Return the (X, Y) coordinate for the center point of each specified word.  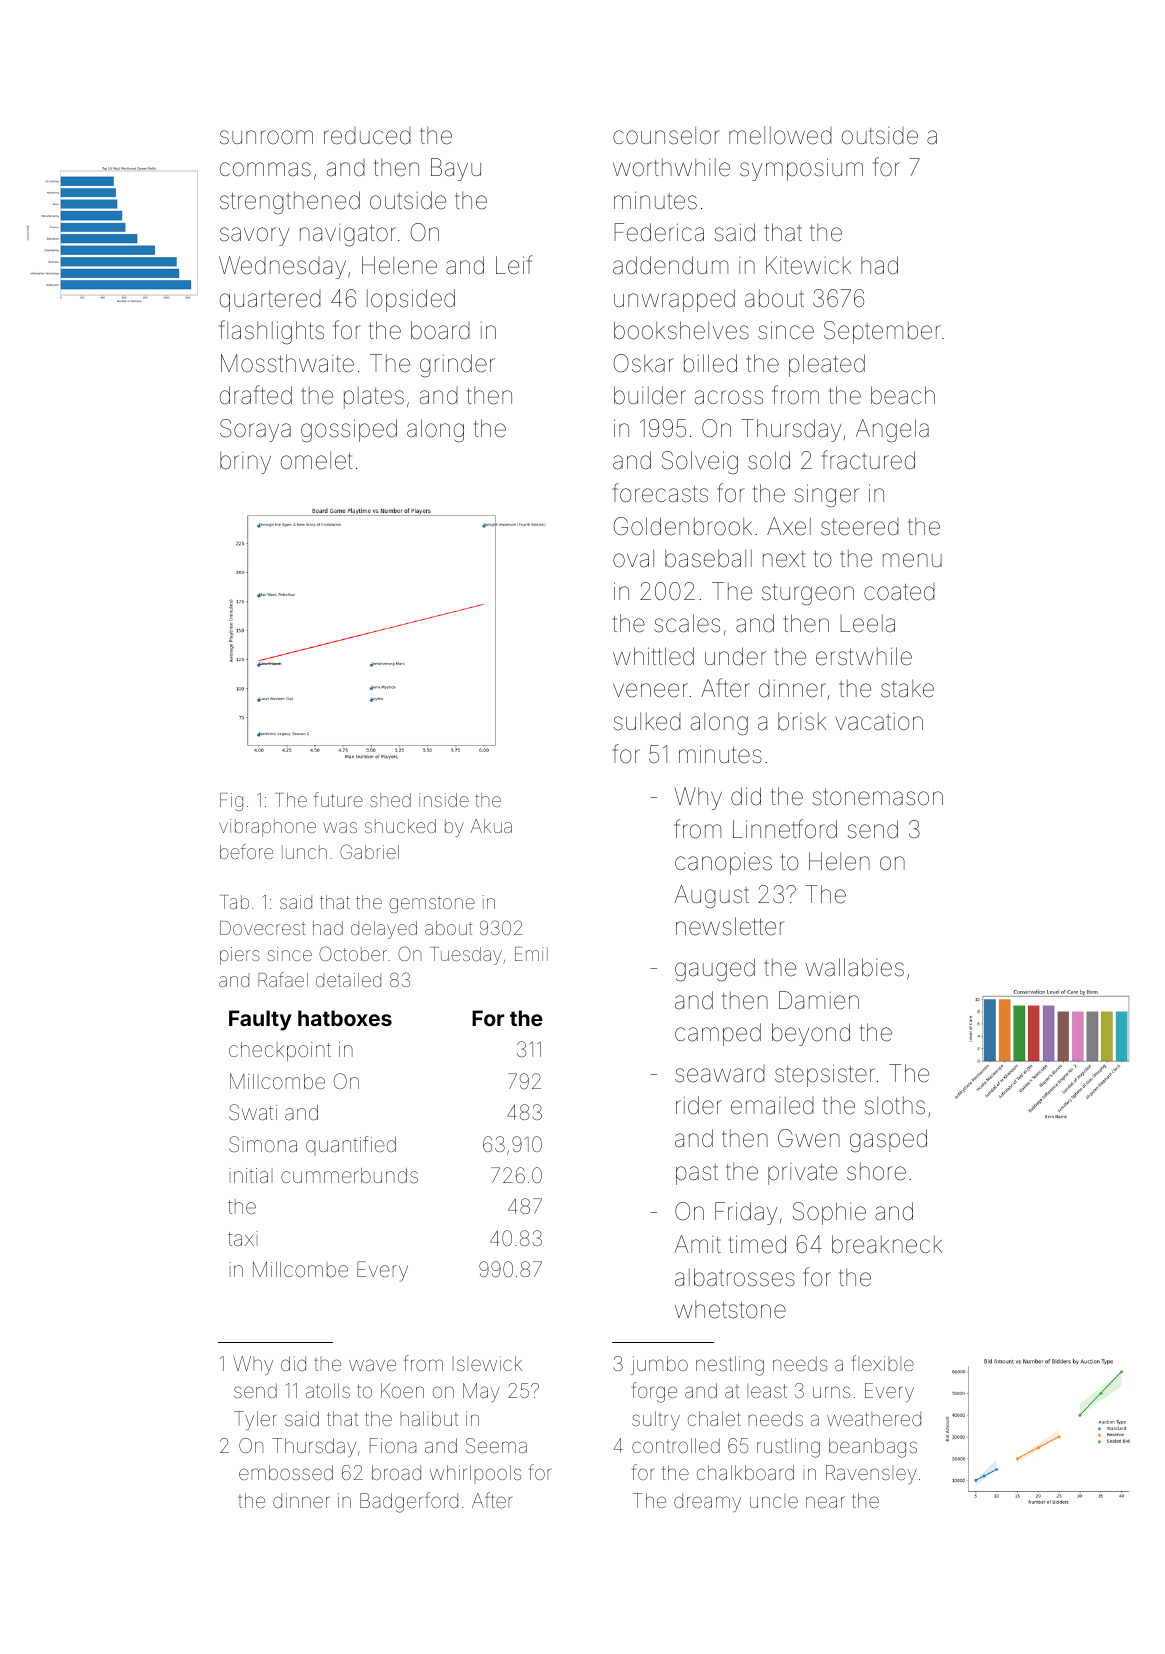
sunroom (266, 137)
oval (633, 558)
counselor (666, 135)
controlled (676, 1445)
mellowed (780, 135)
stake (907, 688)
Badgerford (409, 1502)
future (338, 799)
